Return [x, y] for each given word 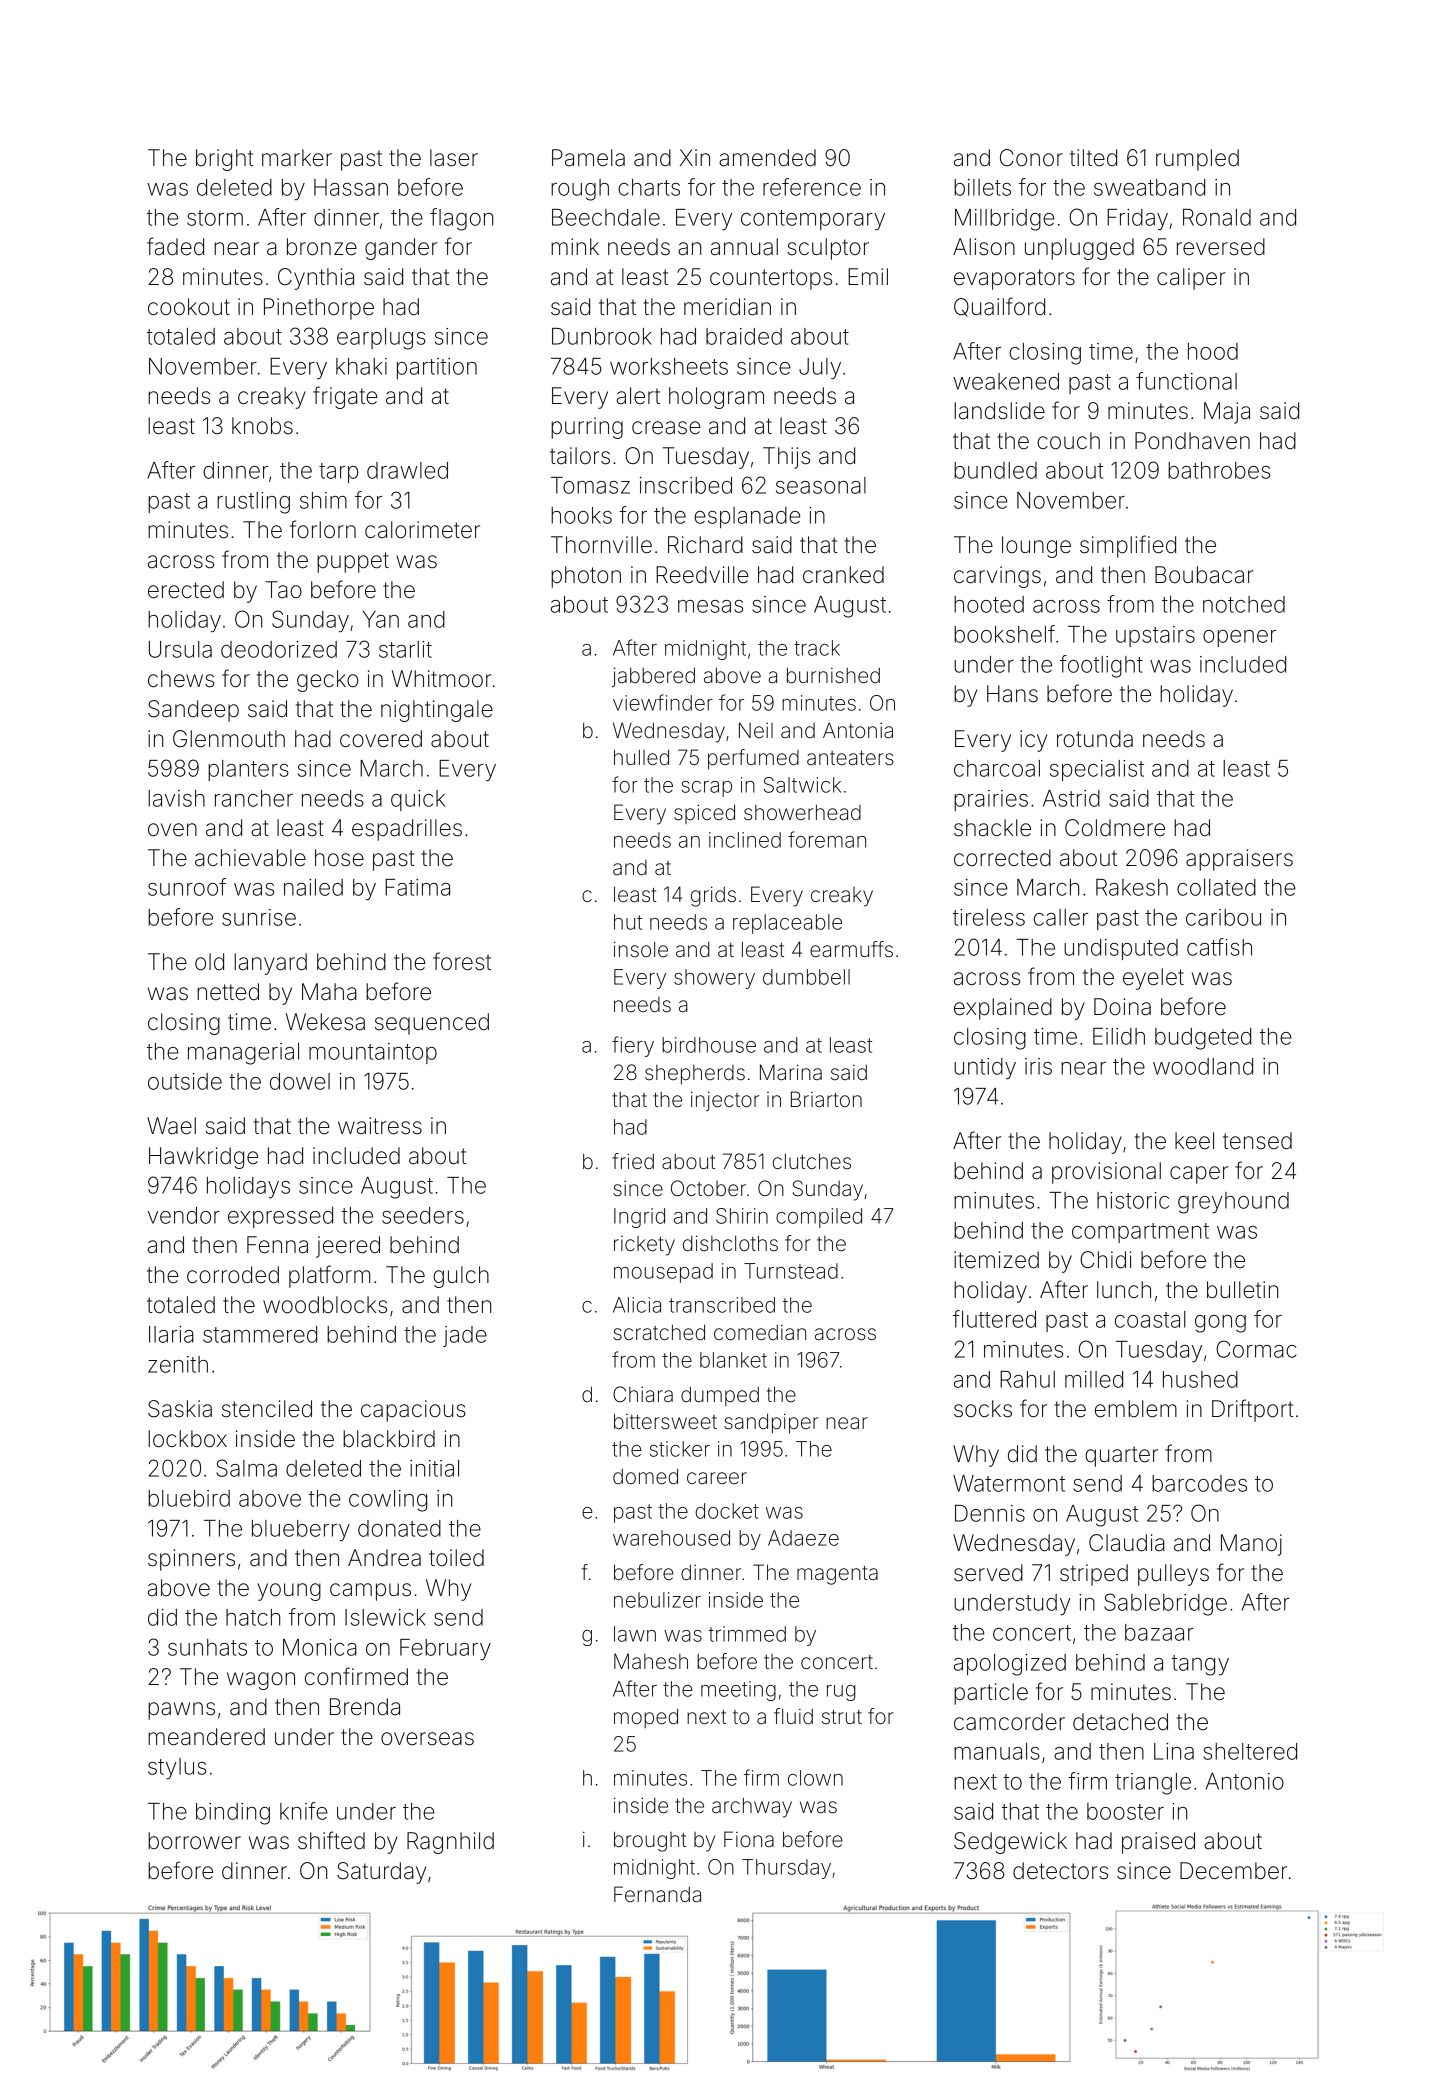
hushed [1200, 1379]
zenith [178, 1364]
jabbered [653, 677]
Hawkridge [203, 1158]
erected [186, 590]
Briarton [826, 1099]
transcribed [722, 1305]
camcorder [1009, 1722]
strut [842, 1717]
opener [1239, 638]
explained [1003, 1009]
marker [297, 158]
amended [767, 158]
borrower [194, 1841]
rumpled [1197, 160]
